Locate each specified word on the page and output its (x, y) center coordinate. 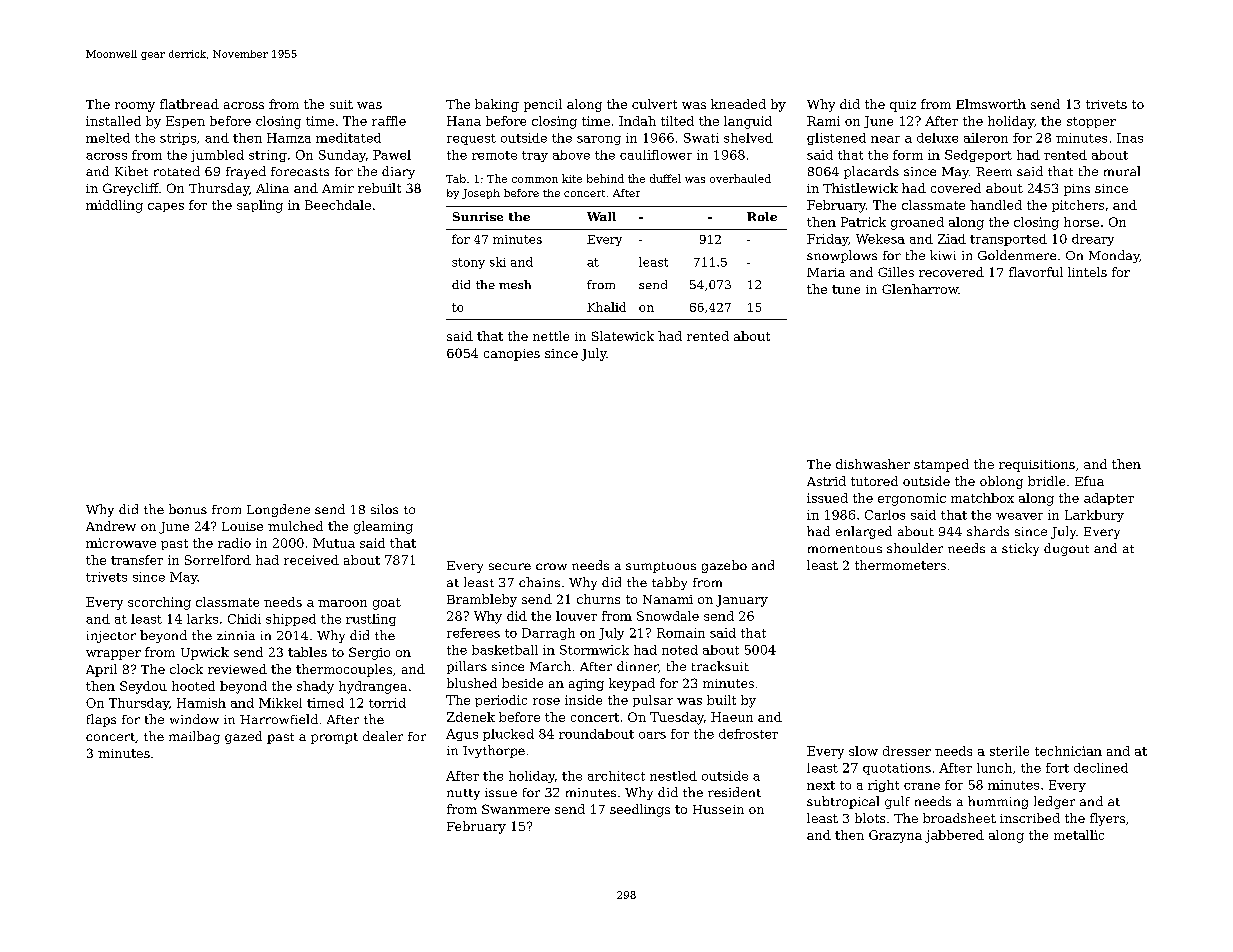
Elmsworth (991, 104)
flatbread (189, 104)
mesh (515, 284)
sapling (260, 206)
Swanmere (516, 809)
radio (234, 543)
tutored (874, 481)
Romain (681, 633)
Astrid (826, 481)
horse (1081, 222)
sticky (1020, 549)
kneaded (738, 104)
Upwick (205, 653)
